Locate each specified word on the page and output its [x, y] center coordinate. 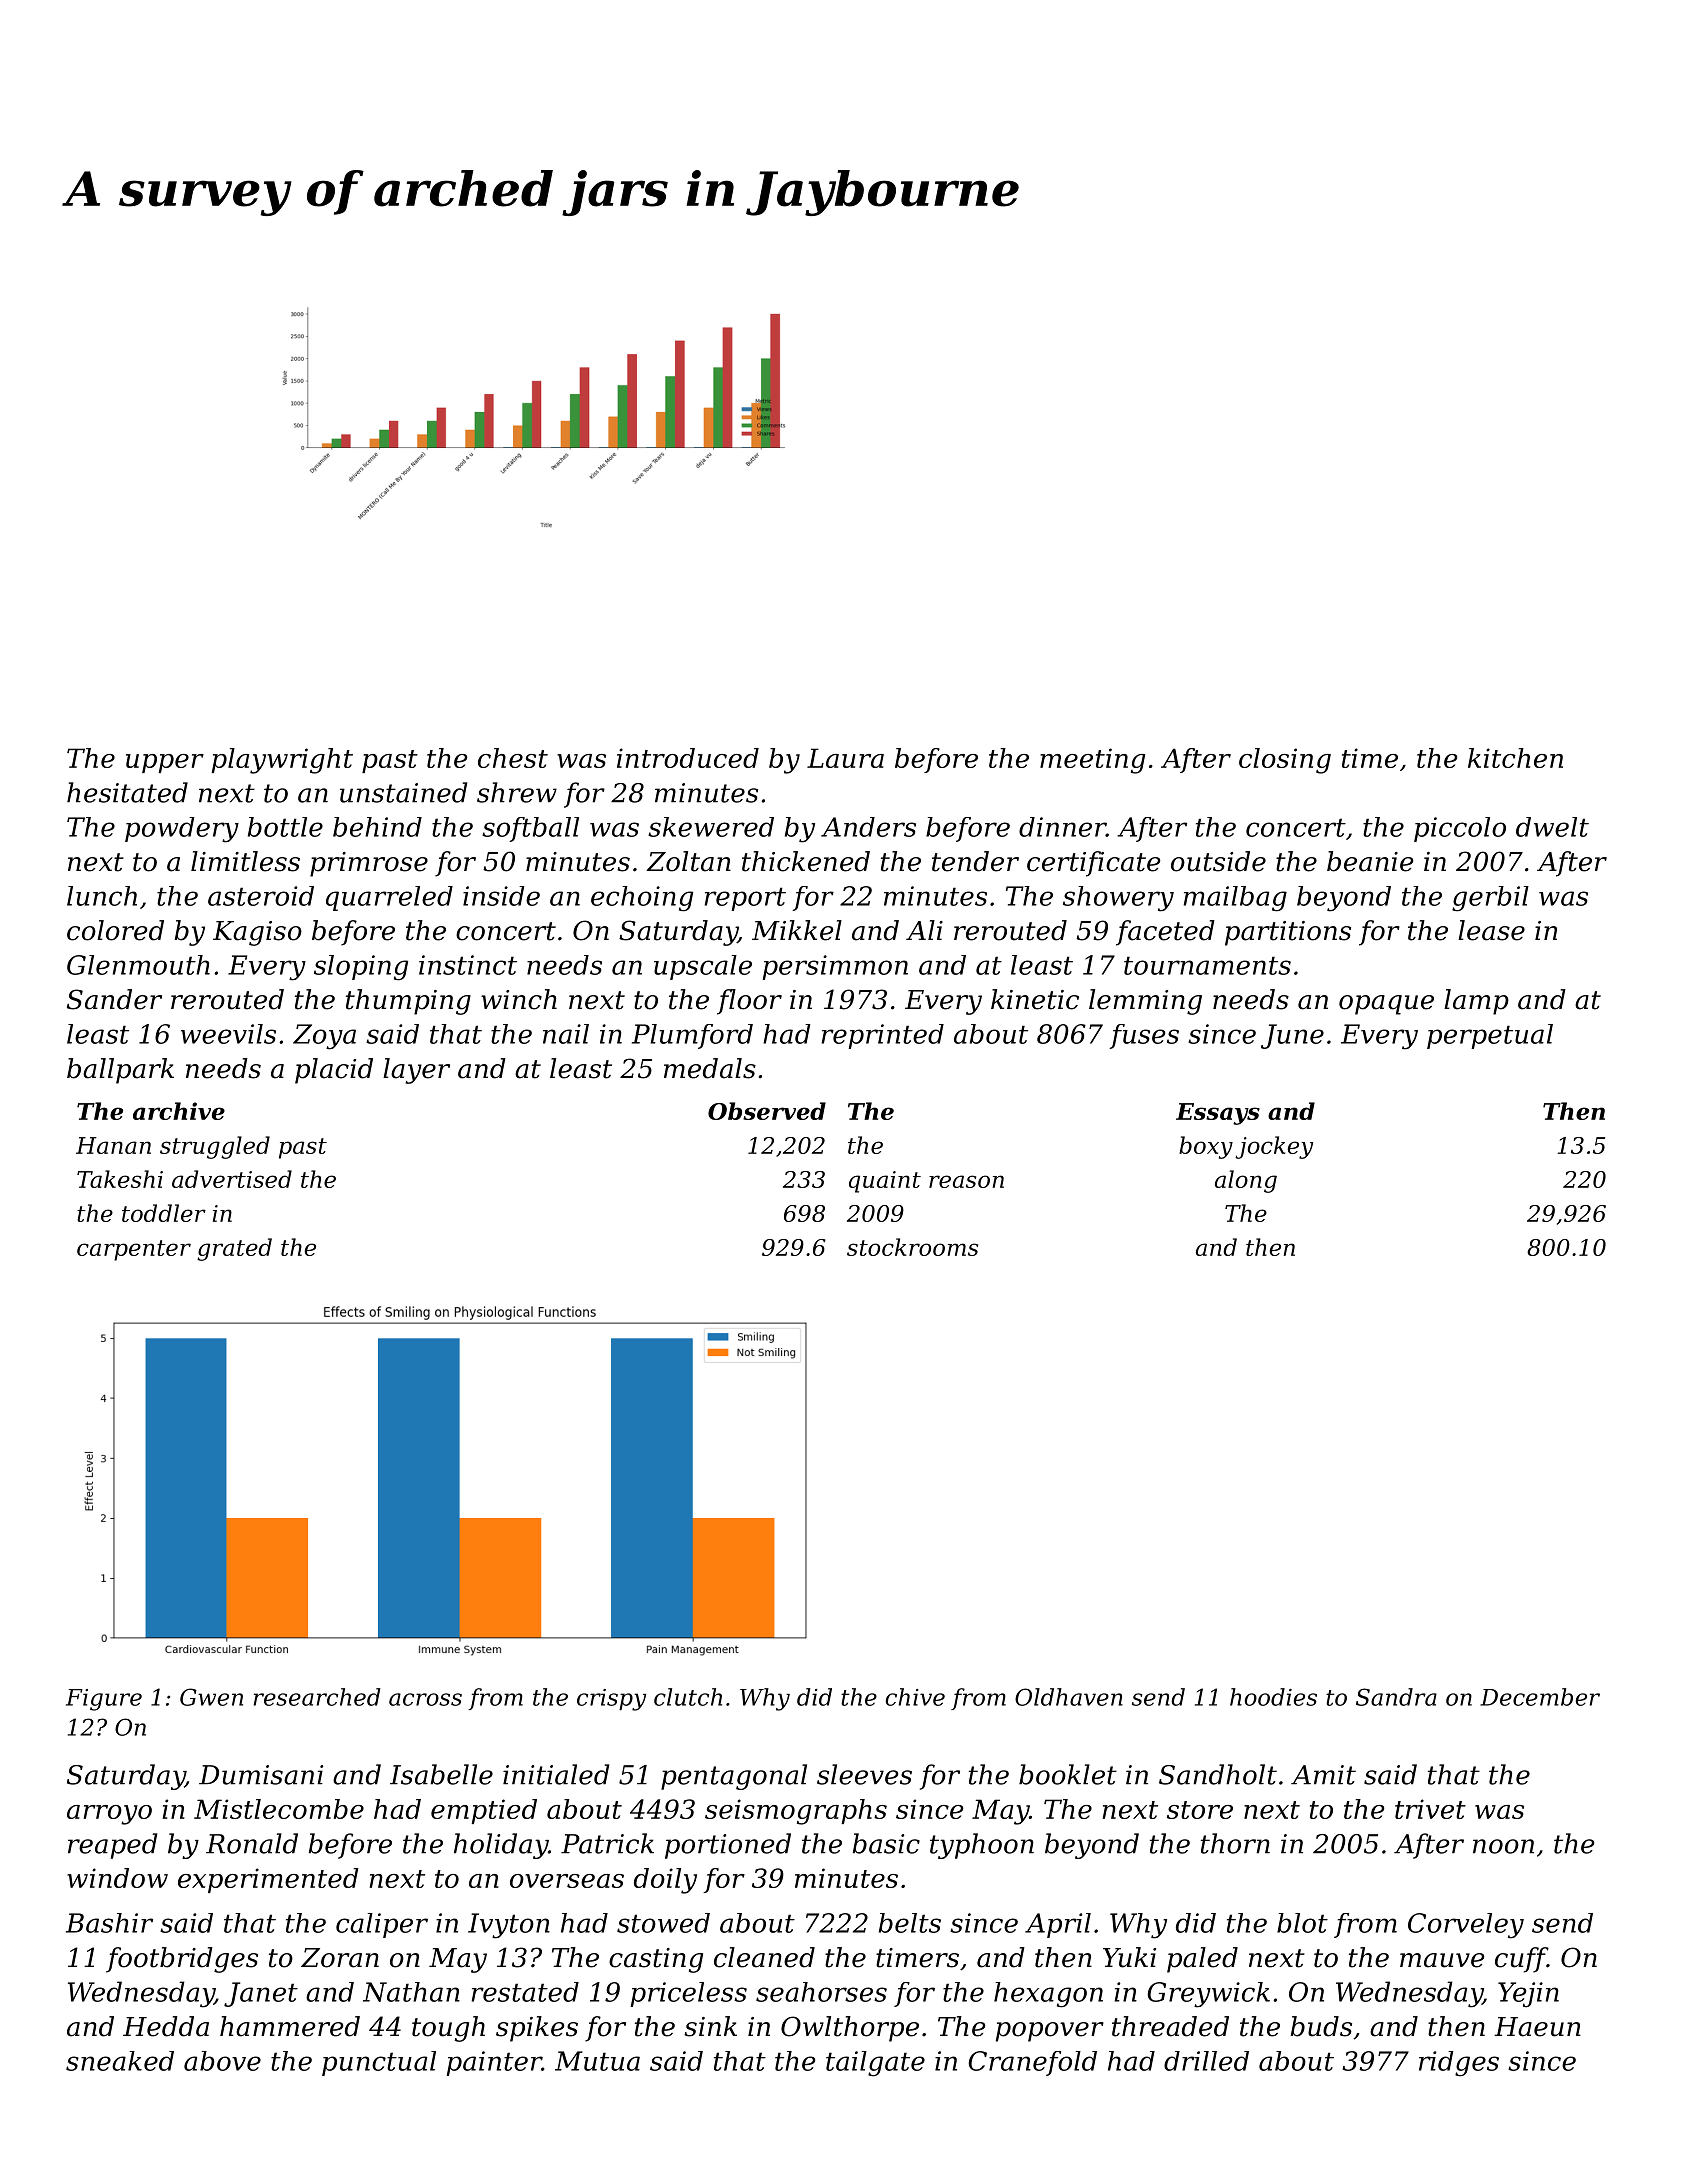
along [1246, 1181]
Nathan [411, 1992]
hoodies [1273, 1697]
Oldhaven [1069, 1697]
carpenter [134, 1250]
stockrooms [912, 1247]
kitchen [1515, 758]
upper [165, 763]
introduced [688, 758]
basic [886, 1843]
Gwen [211, 1697]
